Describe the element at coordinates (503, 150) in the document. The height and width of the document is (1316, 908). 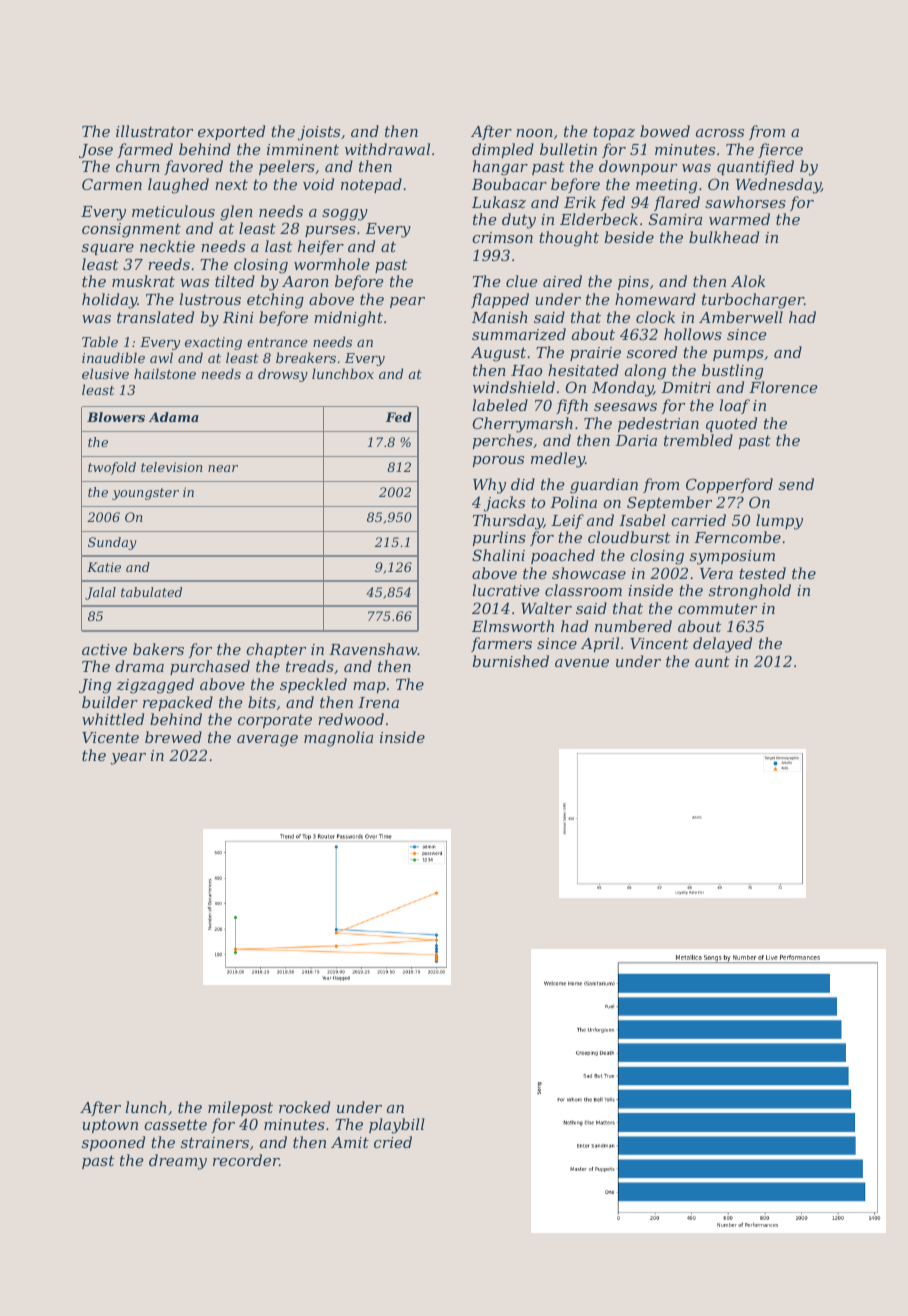
I see `dimpled` at that location.
